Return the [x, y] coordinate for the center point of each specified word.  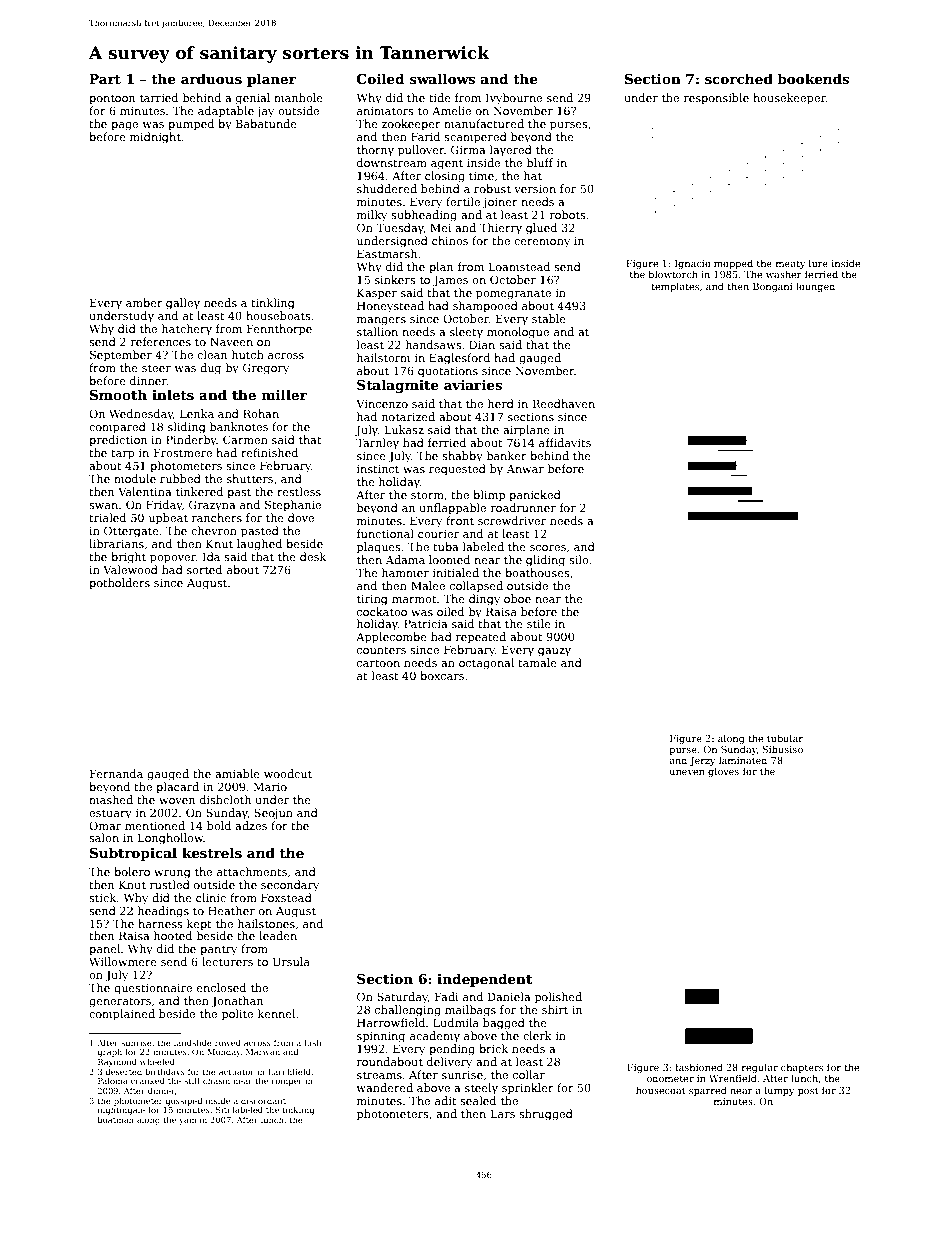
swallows [442, 78]
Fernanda [116, 773]
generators [120, 1002]
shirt [555, 1009]
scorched [739, 78]
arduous [211, 78]
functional [385, 533]
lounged [815, 287]
